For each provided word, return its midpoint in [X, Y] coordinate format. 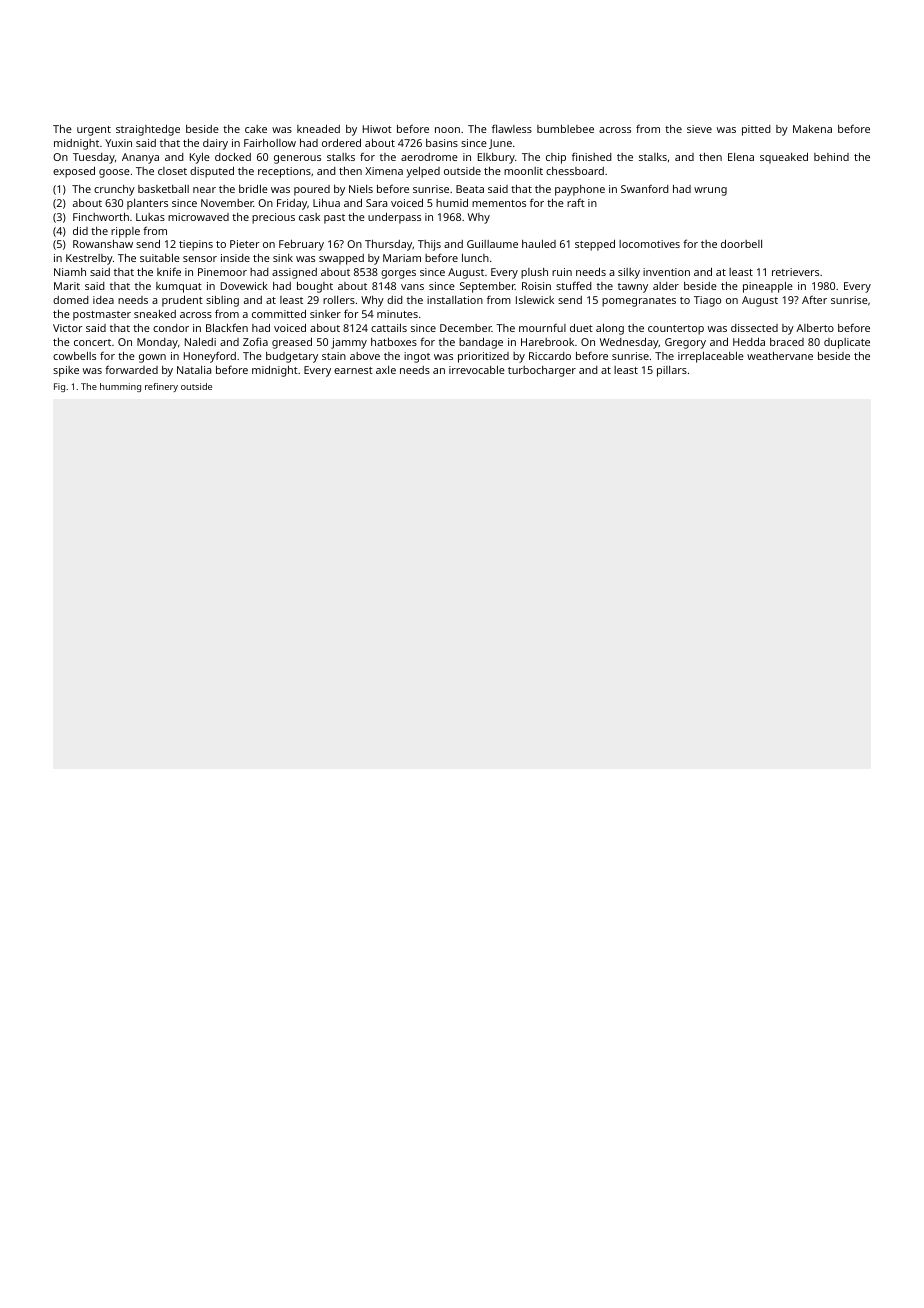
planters [147, 204]
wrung [710, 191]
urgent [94, 131]
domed [71, 300]
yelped [423, 172]
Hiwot [377, 129]
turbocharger [542, 371]
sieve [699, 129]
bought [315, 287]
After [814, 299]
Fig [59, 387]
